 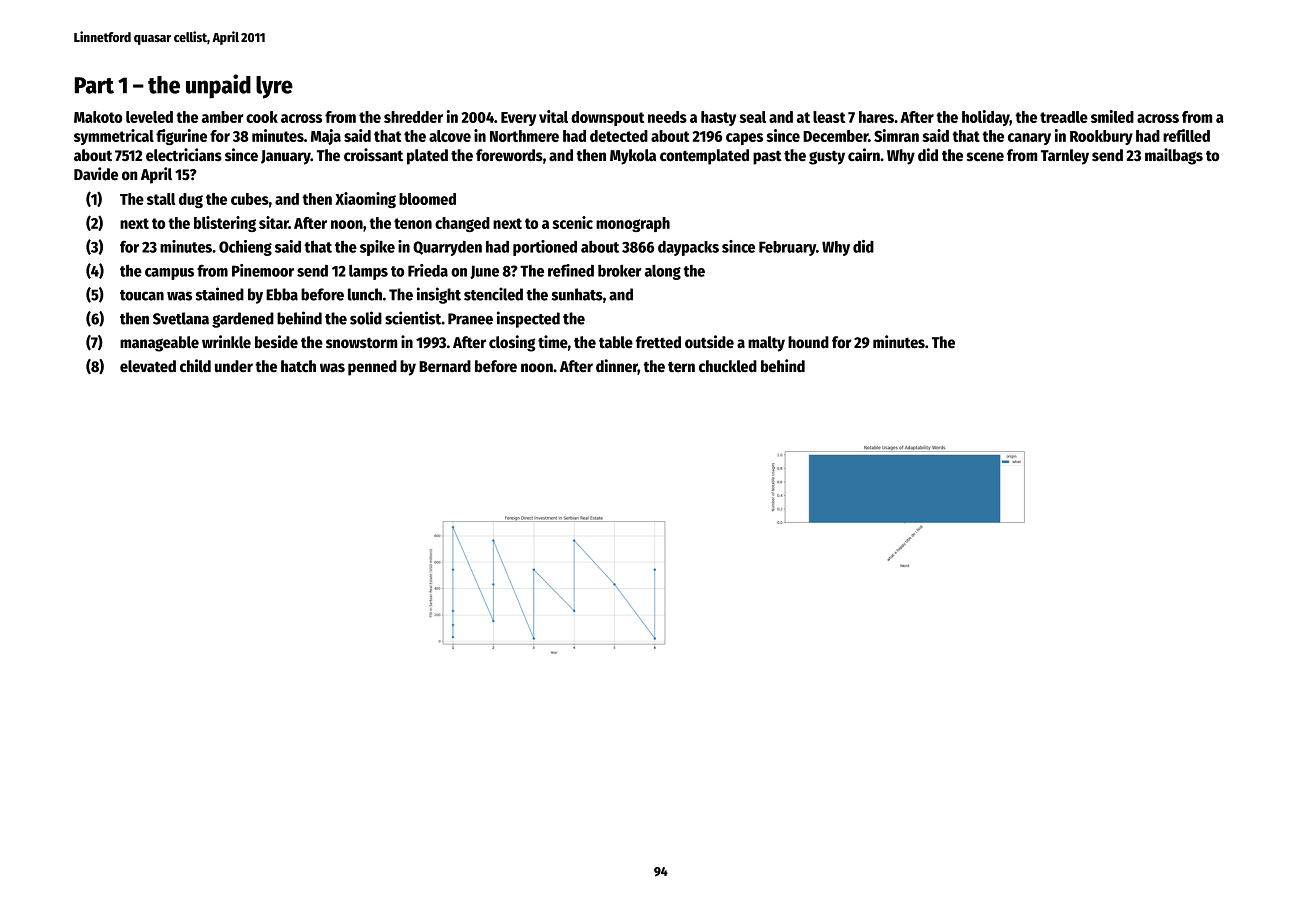 What do you see at coordinates (688, 248) in the page?
I see `daypacks` at bounding box center [688, 248].
